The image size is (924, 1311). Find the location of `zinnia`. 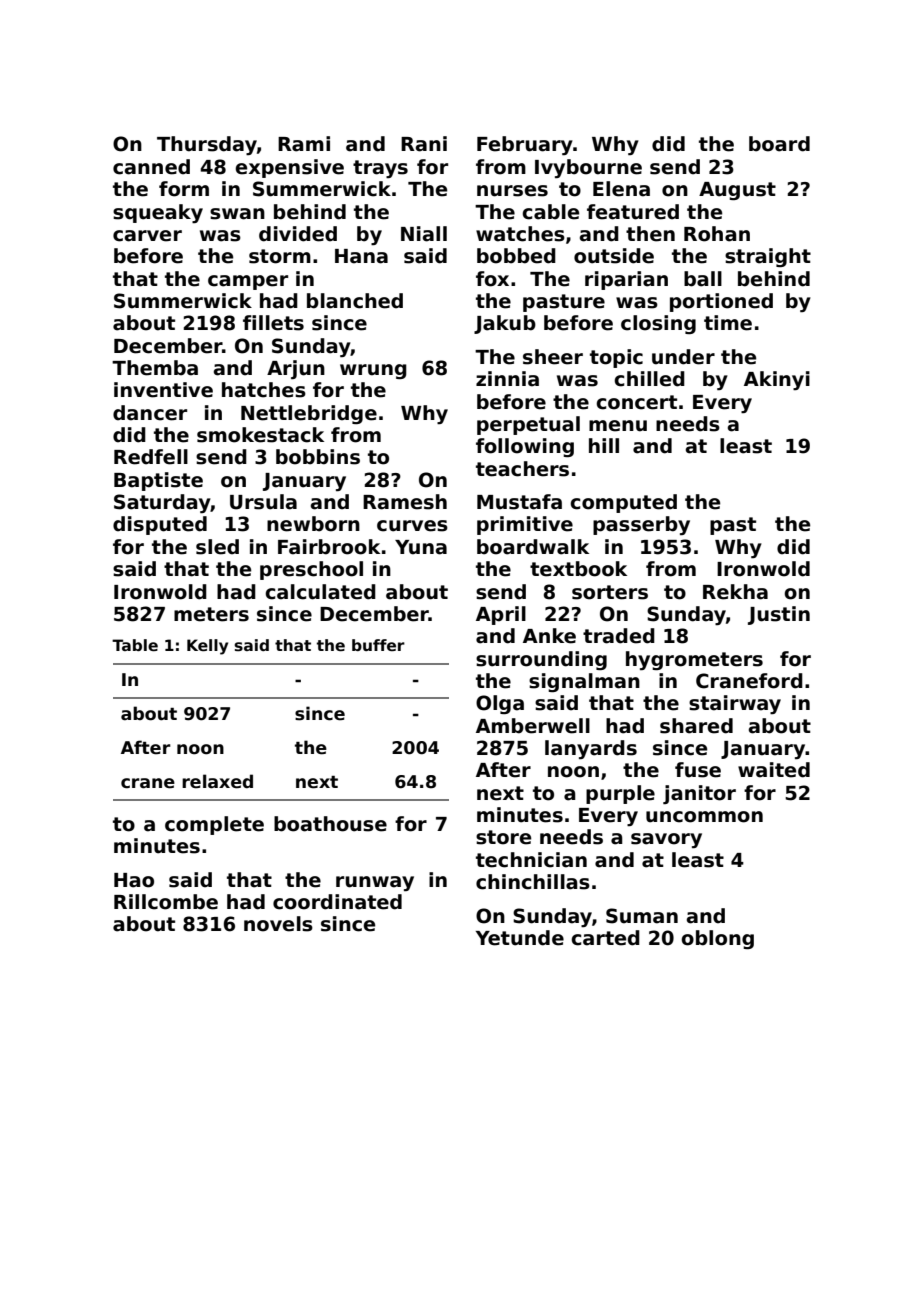

zinnia is located at coordinates (507, 379).
